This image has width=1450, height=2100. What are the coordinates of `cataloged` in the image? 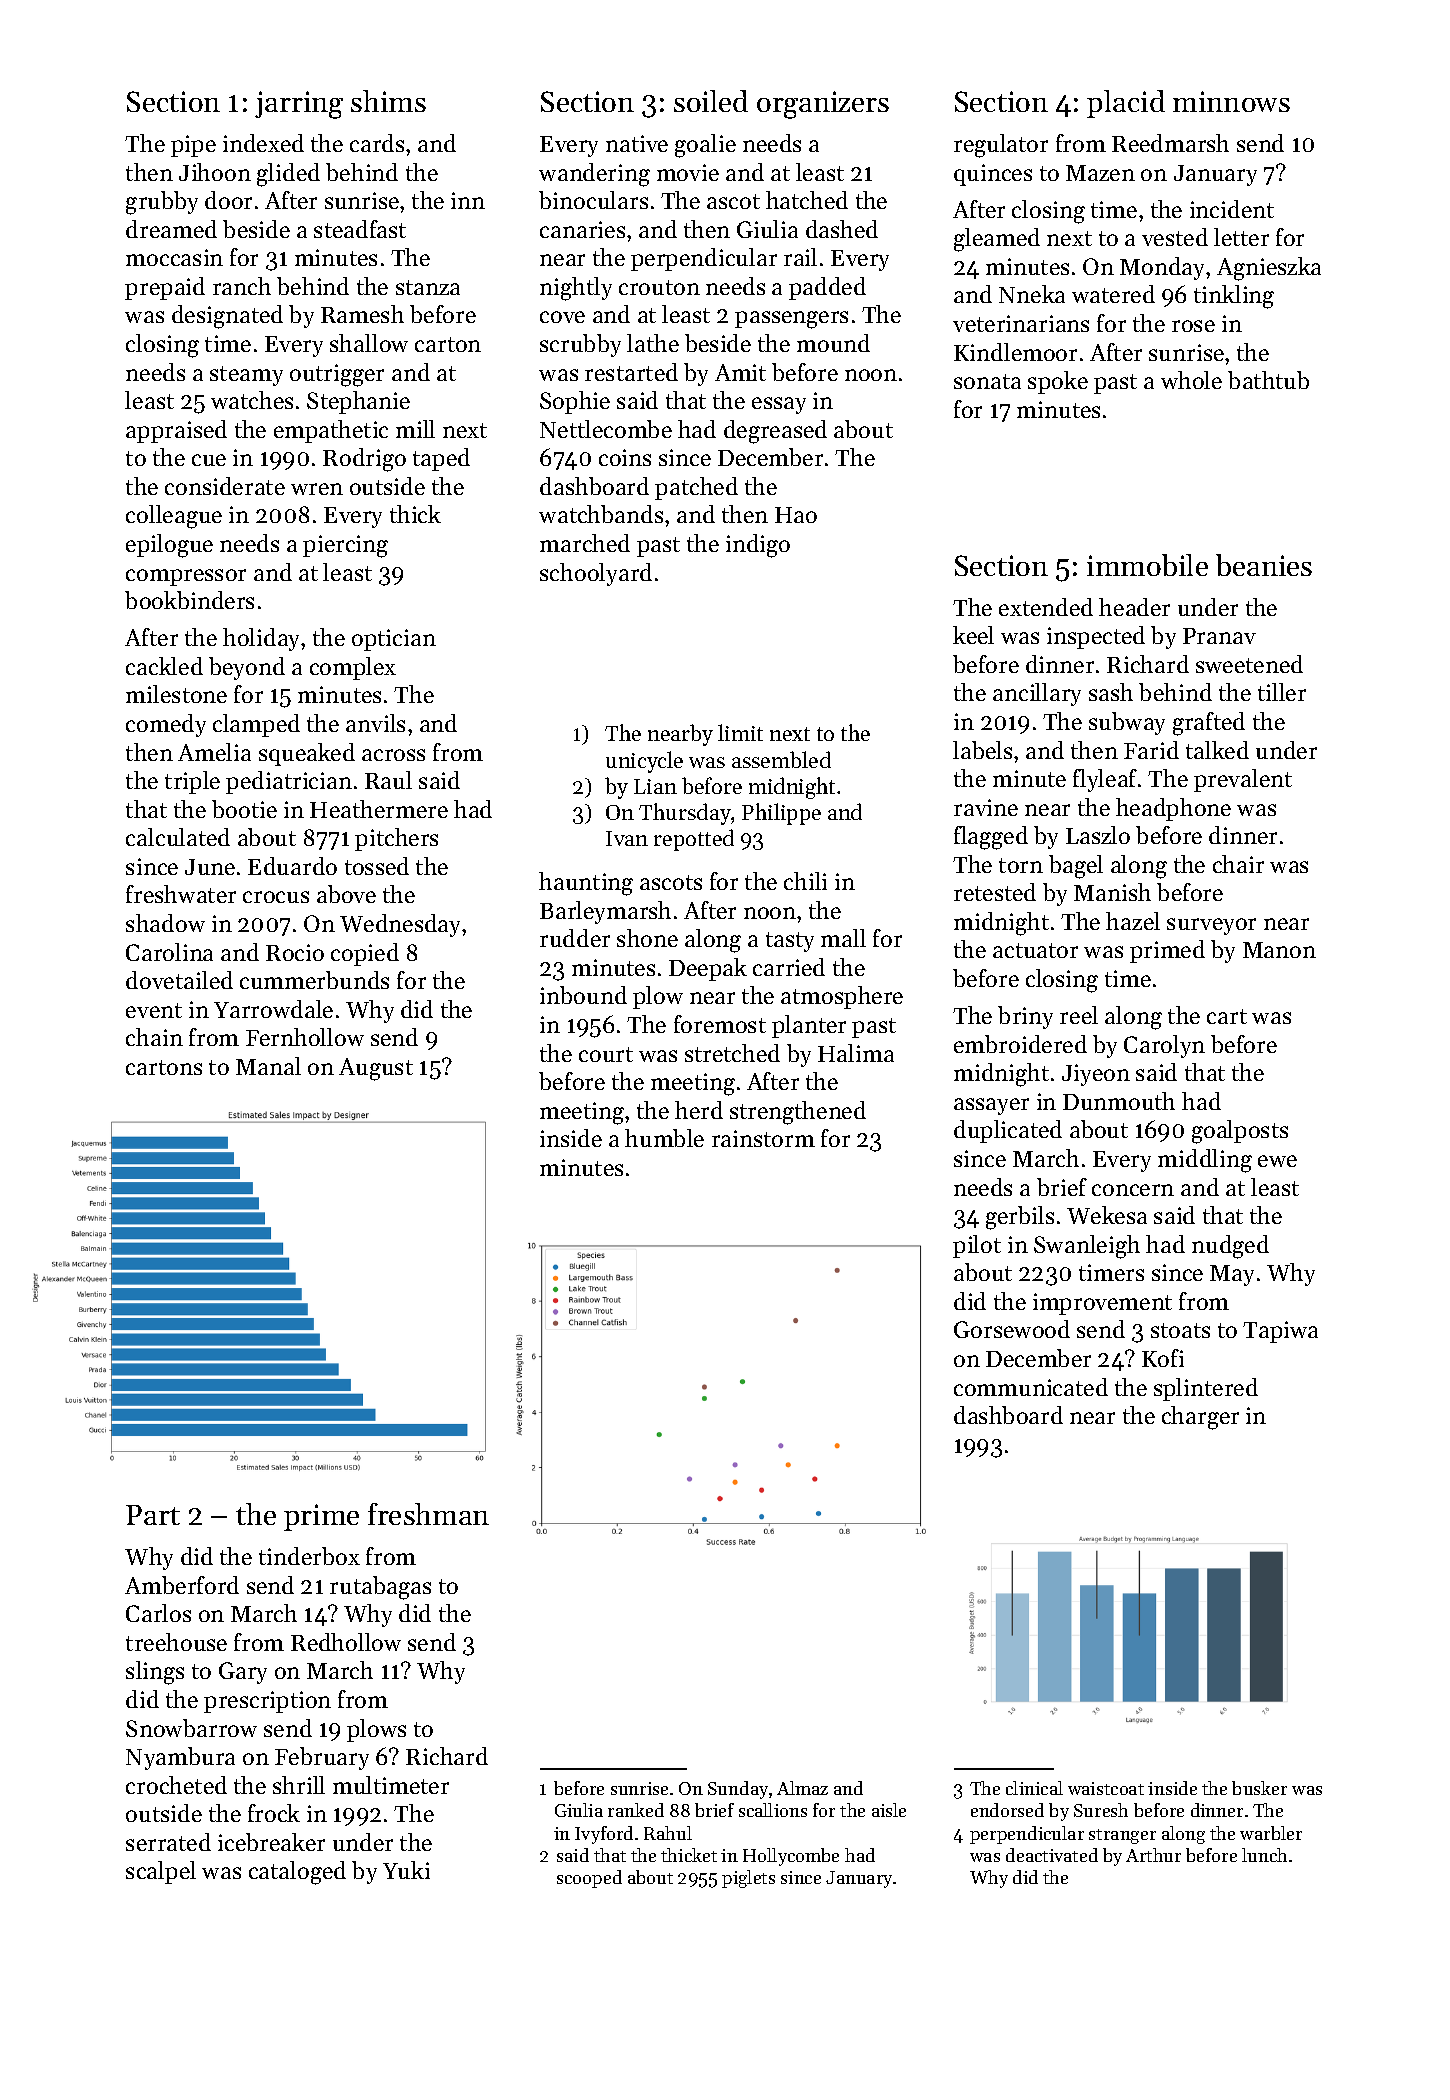 It's located at (297, 1873).
